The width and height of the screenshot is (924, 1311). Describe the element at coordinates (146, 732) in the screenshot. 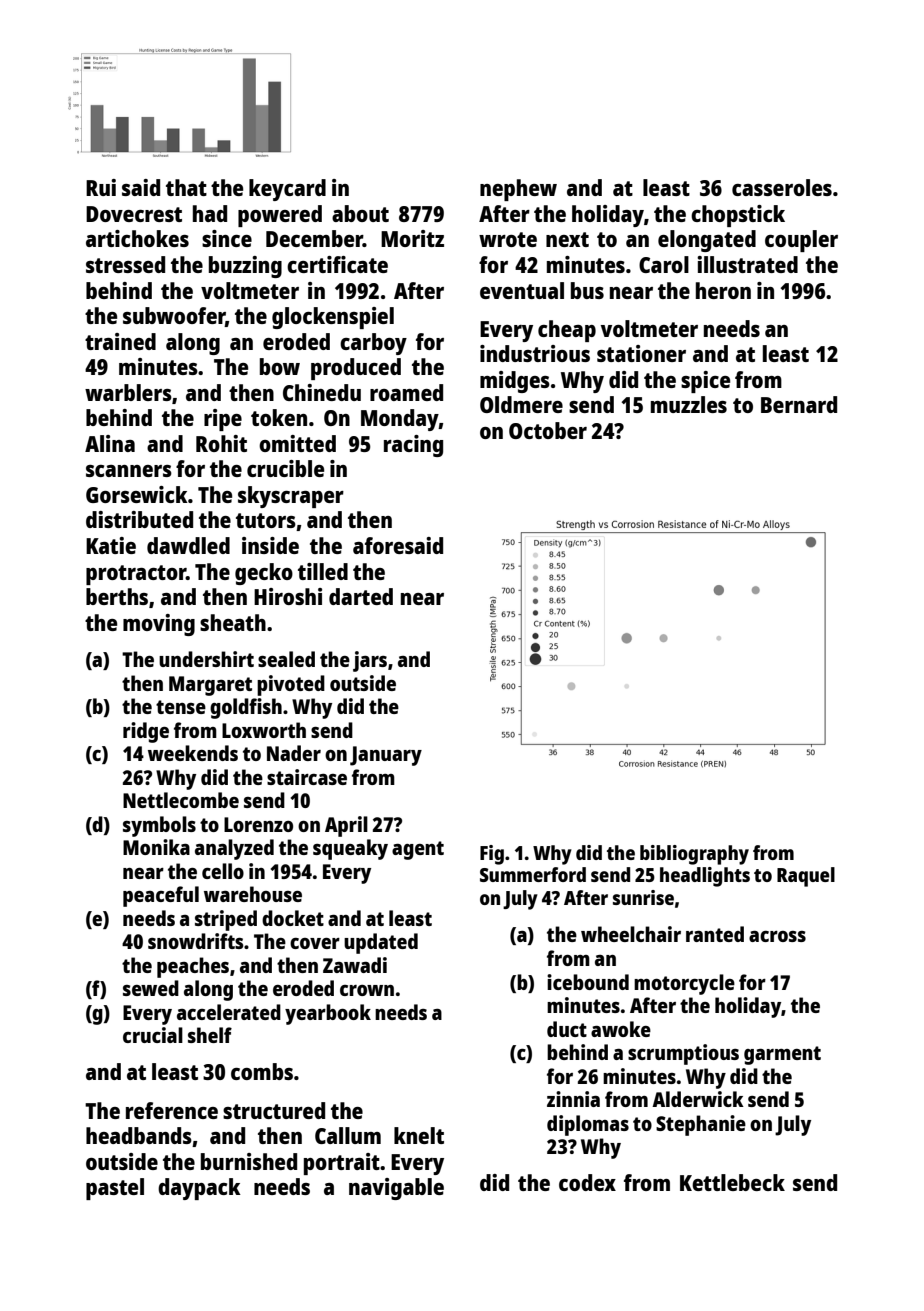

I see `ridge` at that location.
